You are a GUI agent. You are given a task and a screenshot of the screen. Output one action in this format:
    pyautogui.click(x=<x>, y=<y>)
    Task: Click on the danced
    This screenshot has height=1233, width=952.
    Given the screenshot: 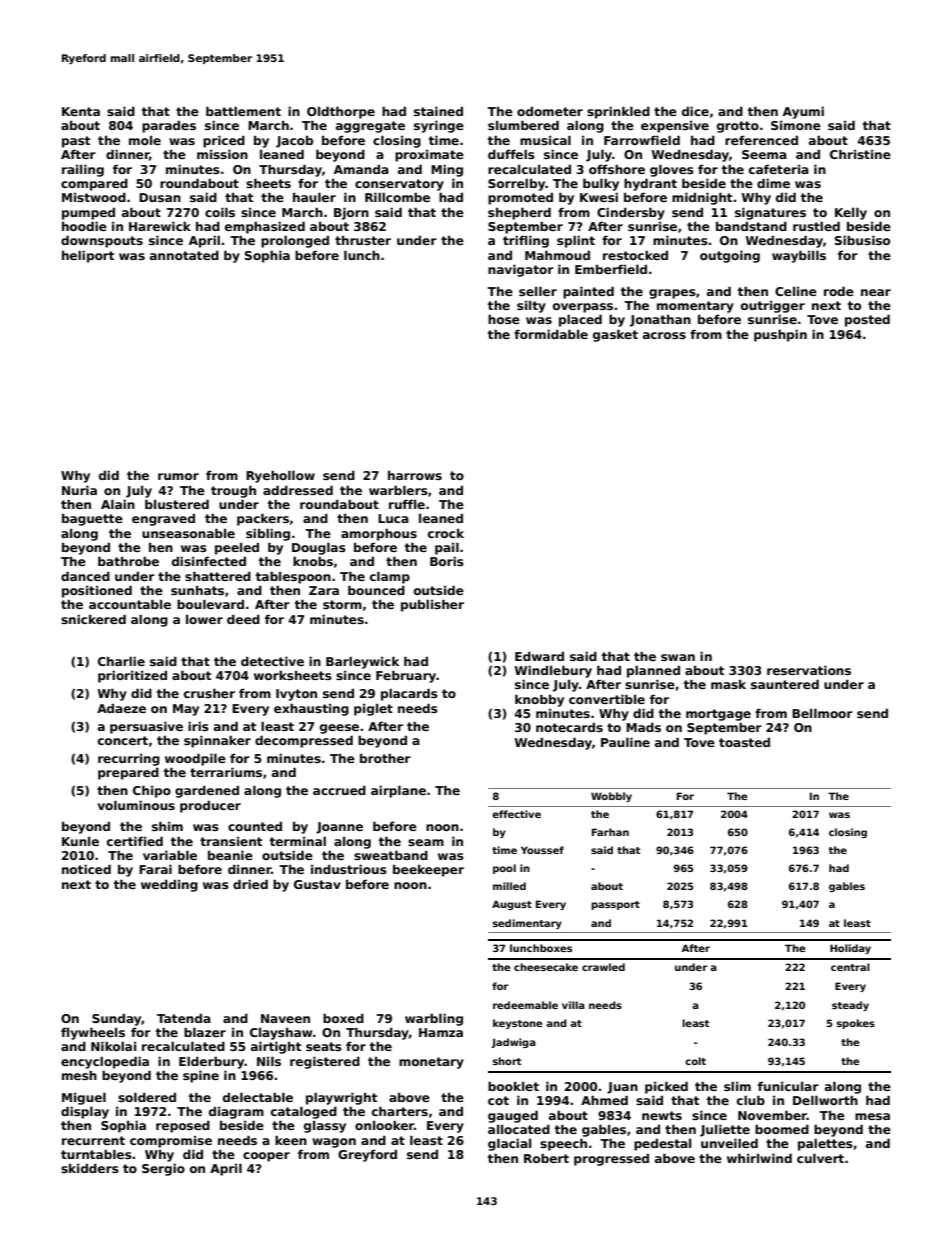 What is the action you would take?
    pyautogui.click(x=85, y=576)
